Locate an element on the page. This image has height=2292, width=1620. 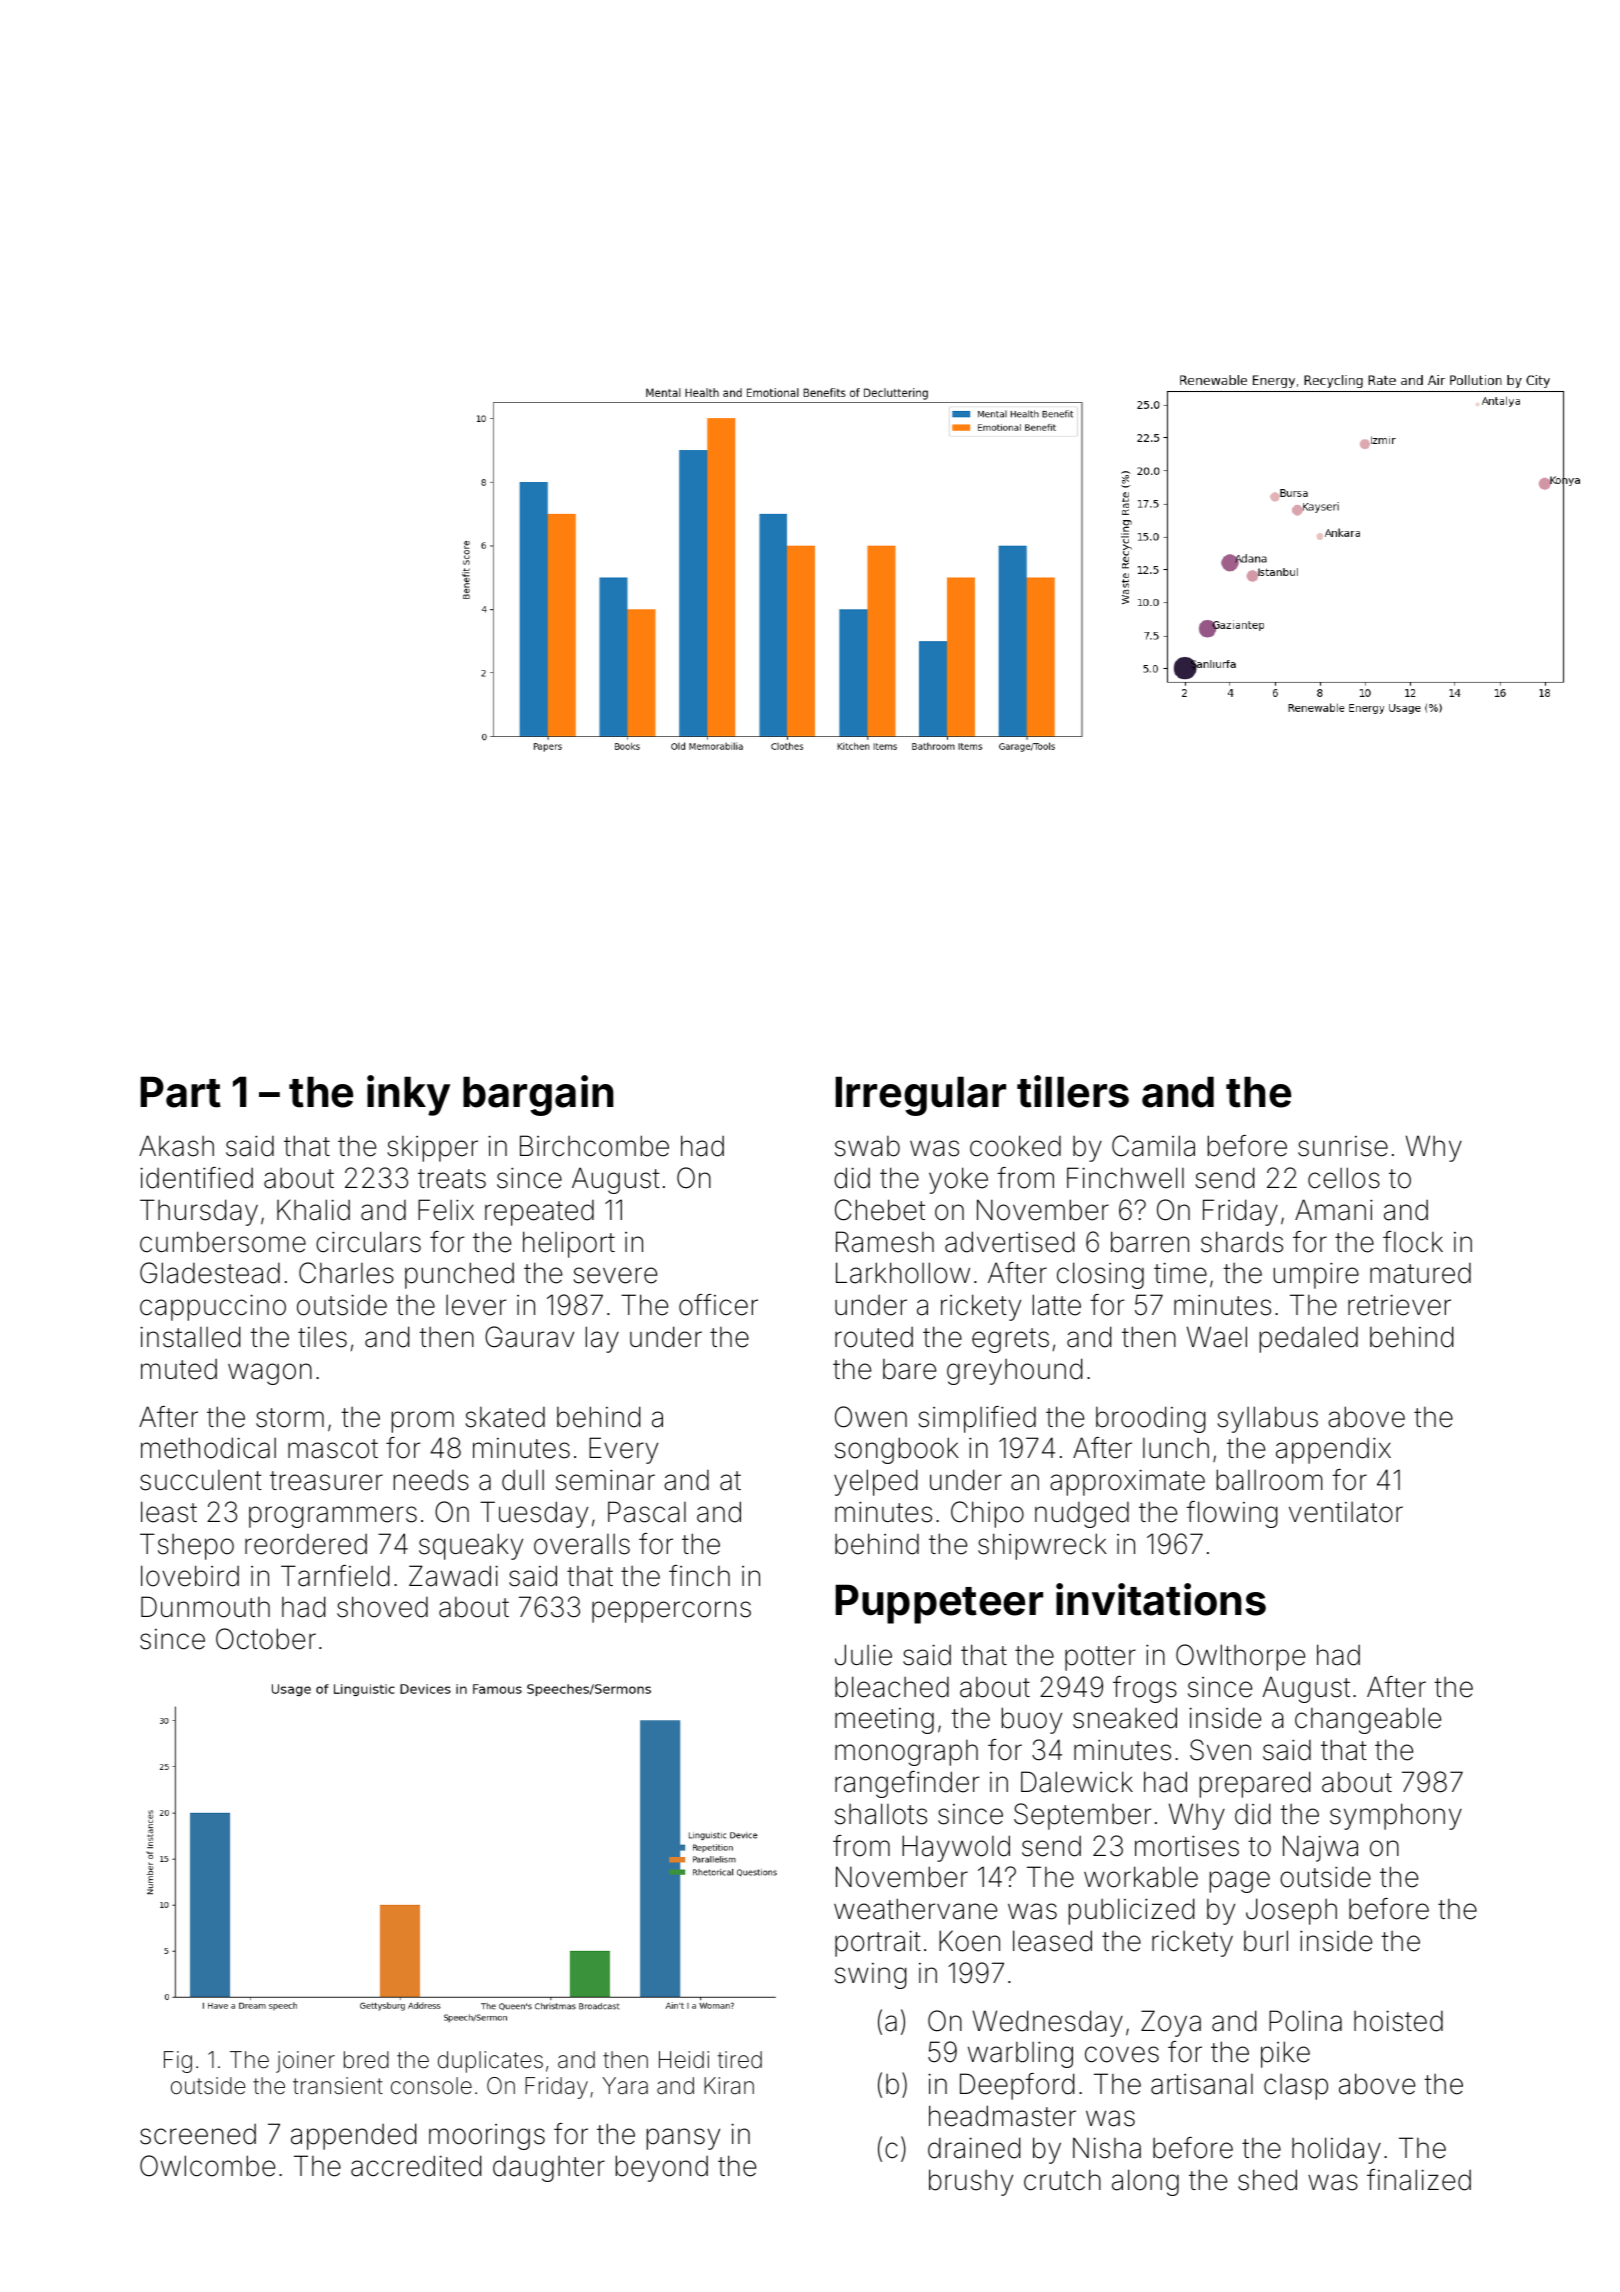
bargain is located at coordinates (538, 1095).
